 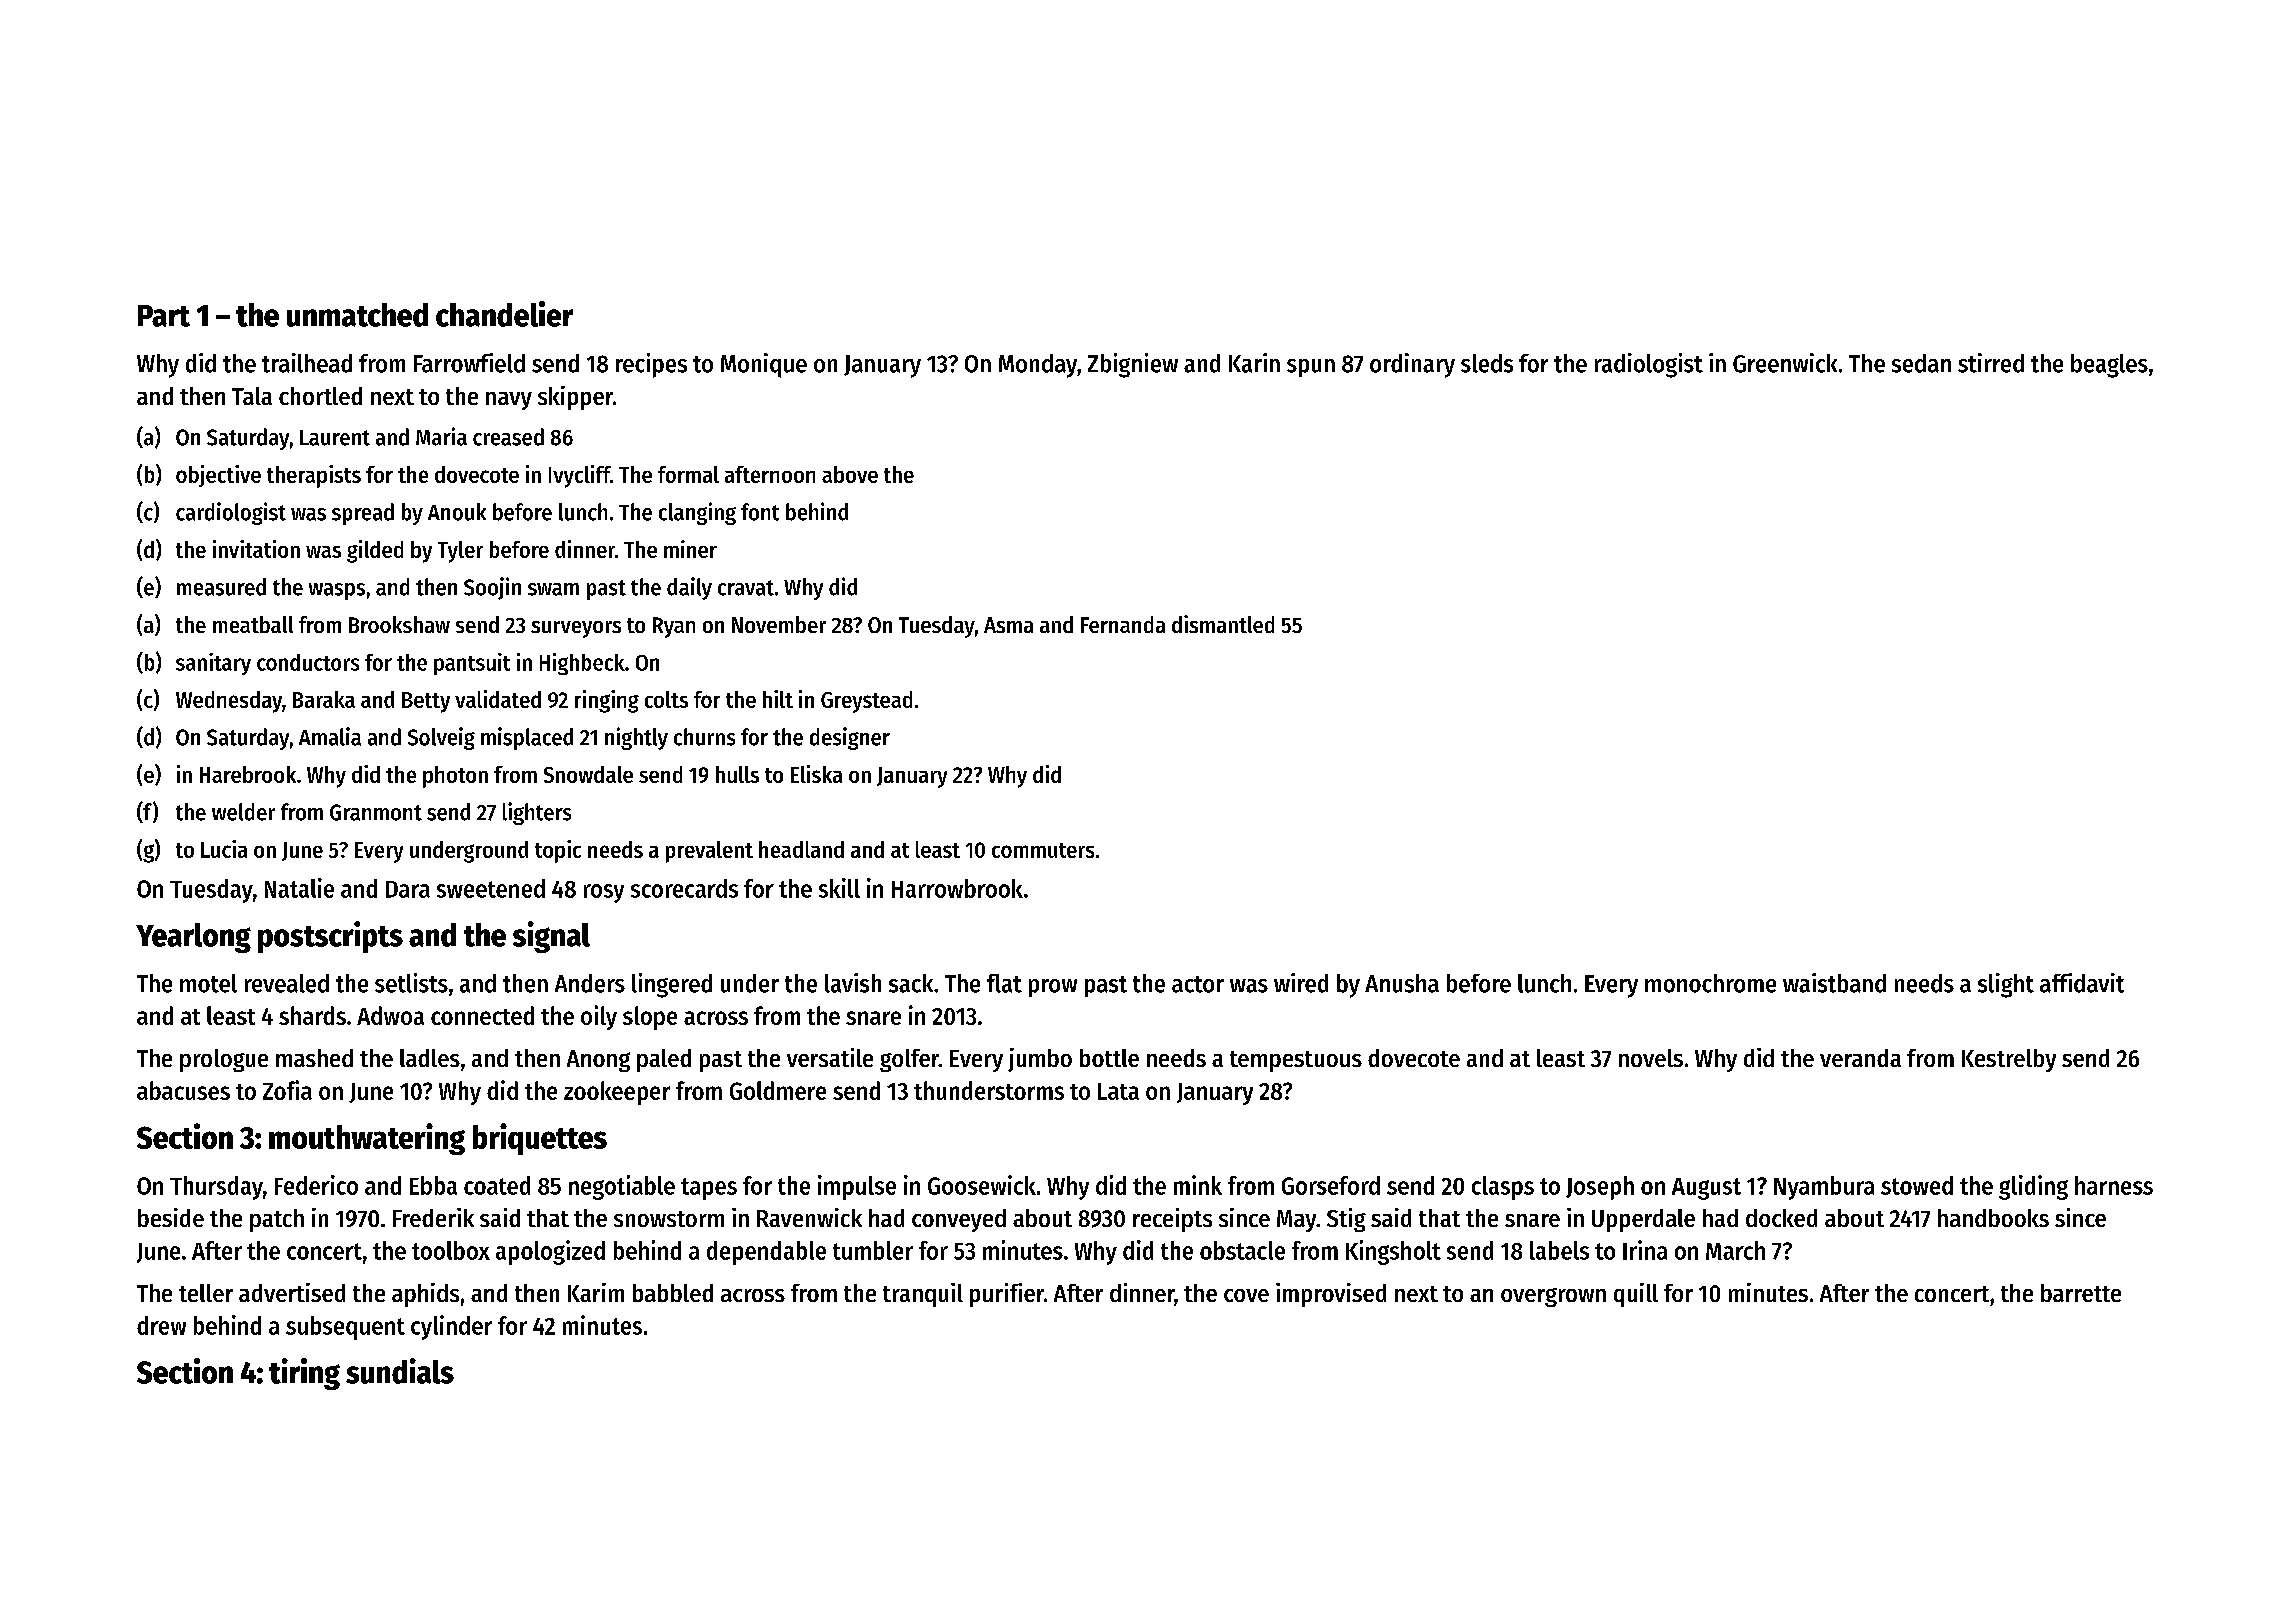 I want to click on Laurent, so click(x=335, y=438).
